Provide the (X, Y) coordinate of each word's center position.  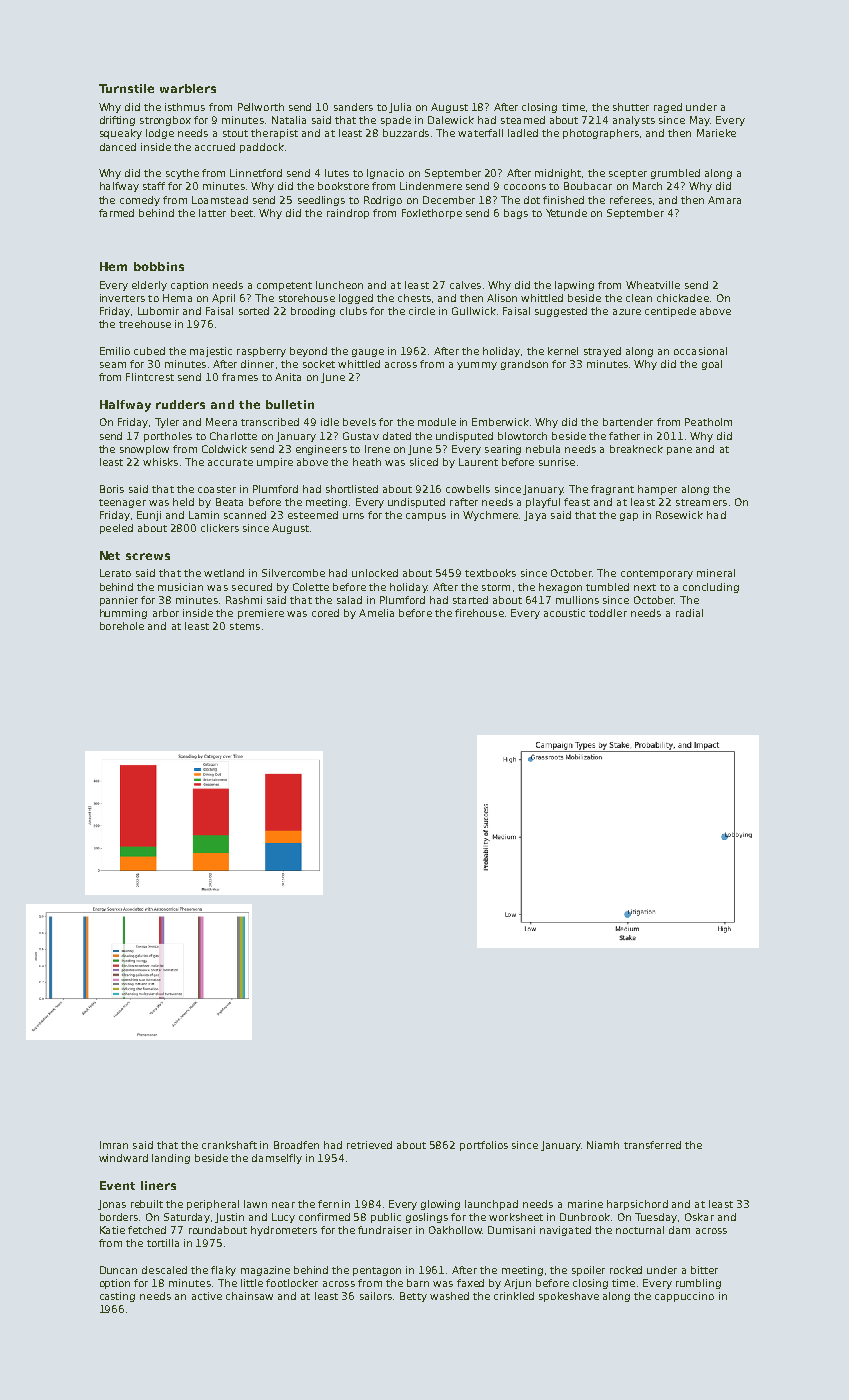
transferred (652, 1145)
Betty (413, 1297)
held (183, 502)
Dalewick (451, 120)
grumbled (675, 174)
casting (117, 1297)
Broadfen (296, 1145)
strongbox (165, 121)
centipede (670, 312)
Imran (114, 1145)
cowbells (468, 489)
